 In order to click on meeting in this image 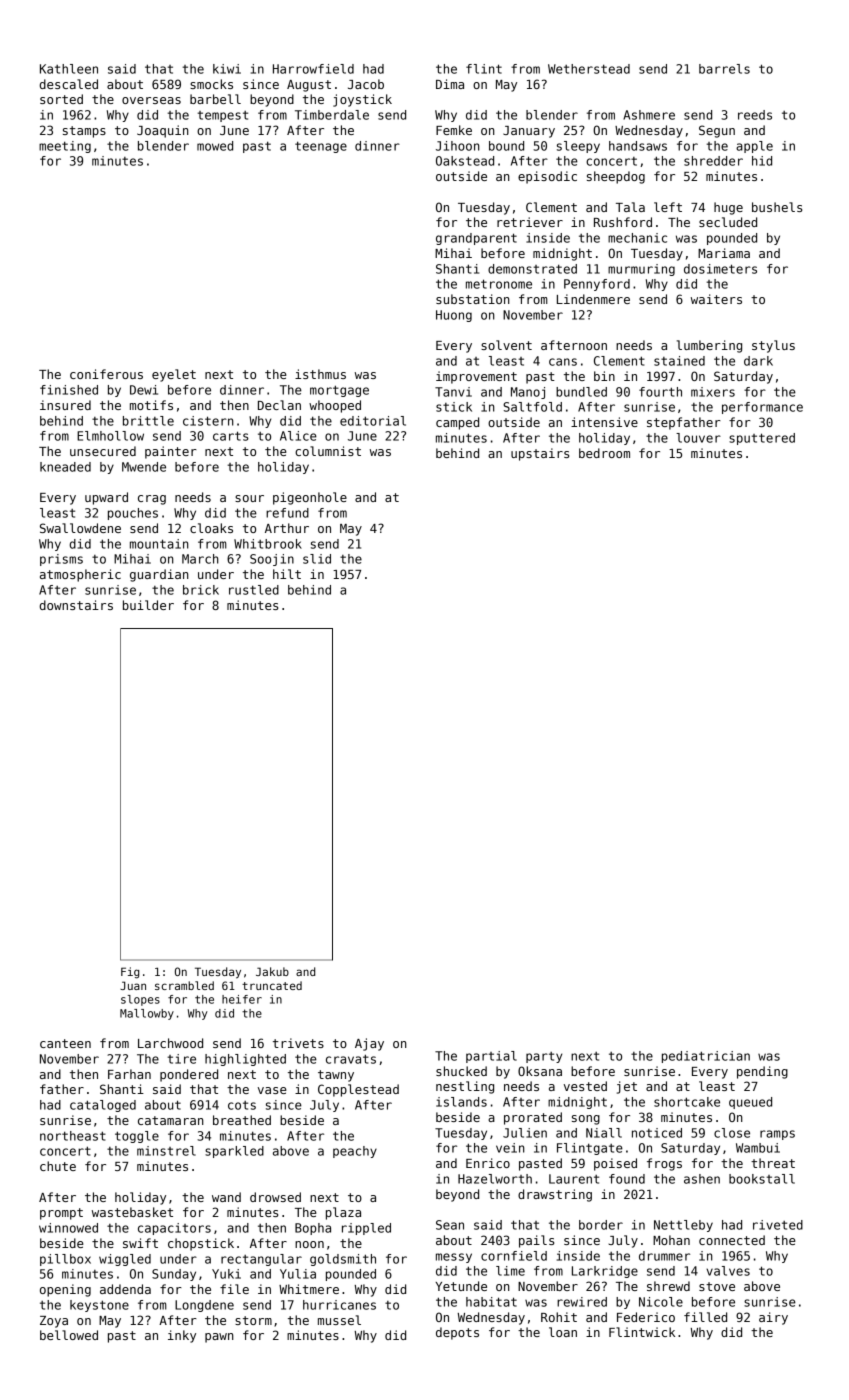, I will do `click(65, 147)`.
